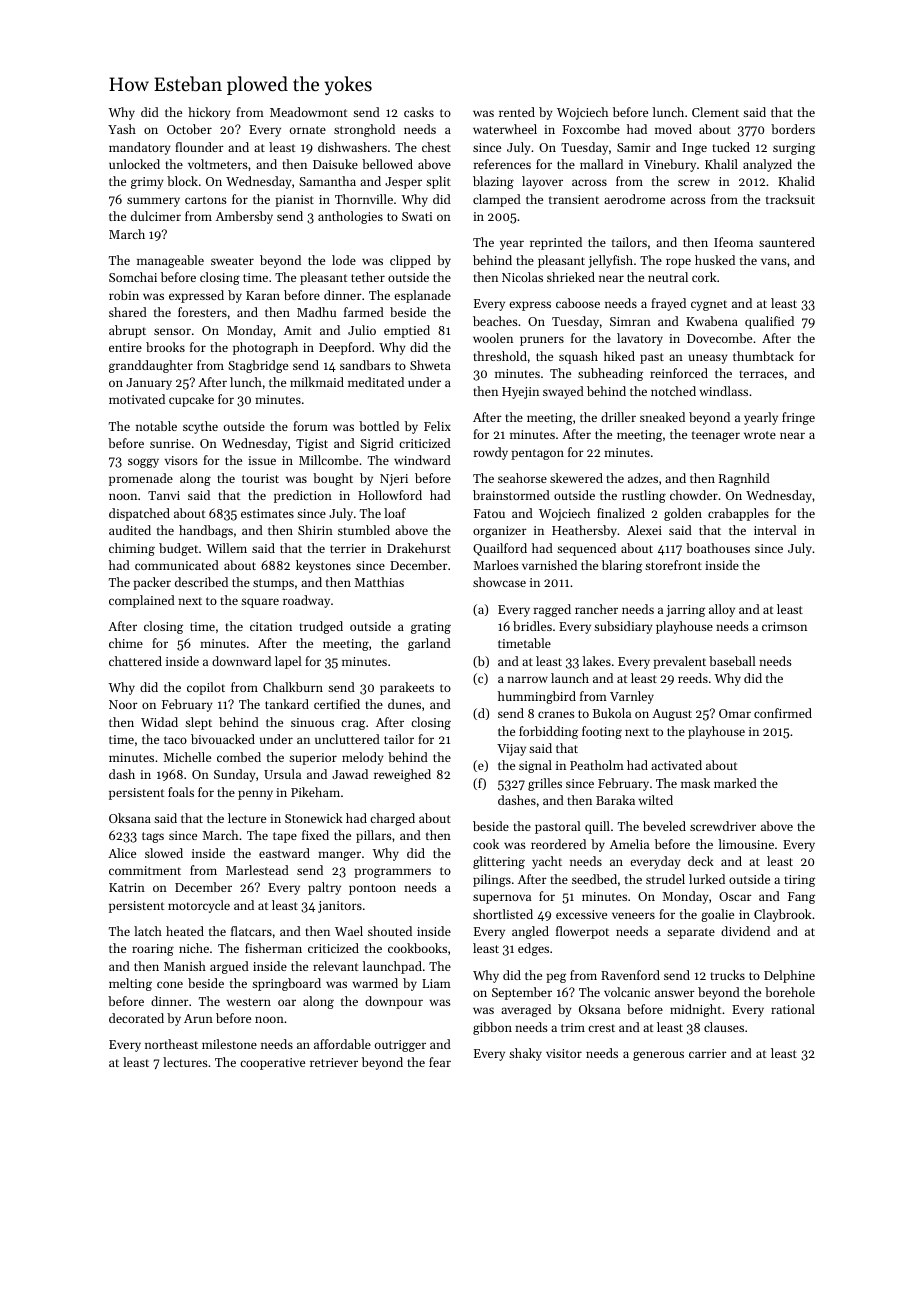 The image size is (924, 1308). Describe the element at coordinates (244, 217) in the screenshot. I see `Ambersby` at that location.
